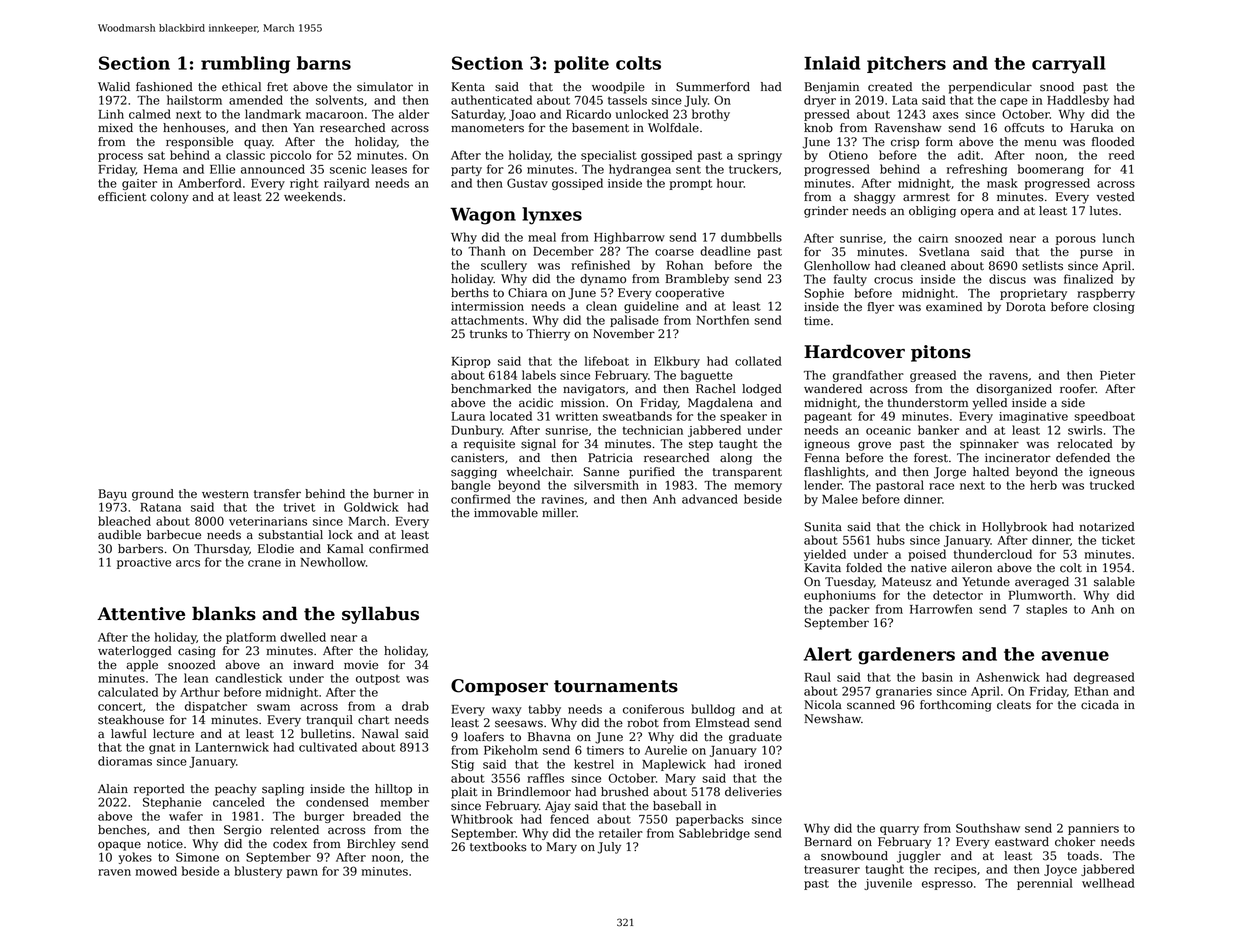 Image resolution: width=1233 pixels, height=952 pixels. What do you see at coordinates (498, 847) in the image?
I see `textbooks` at bounding box center [498, 847].
